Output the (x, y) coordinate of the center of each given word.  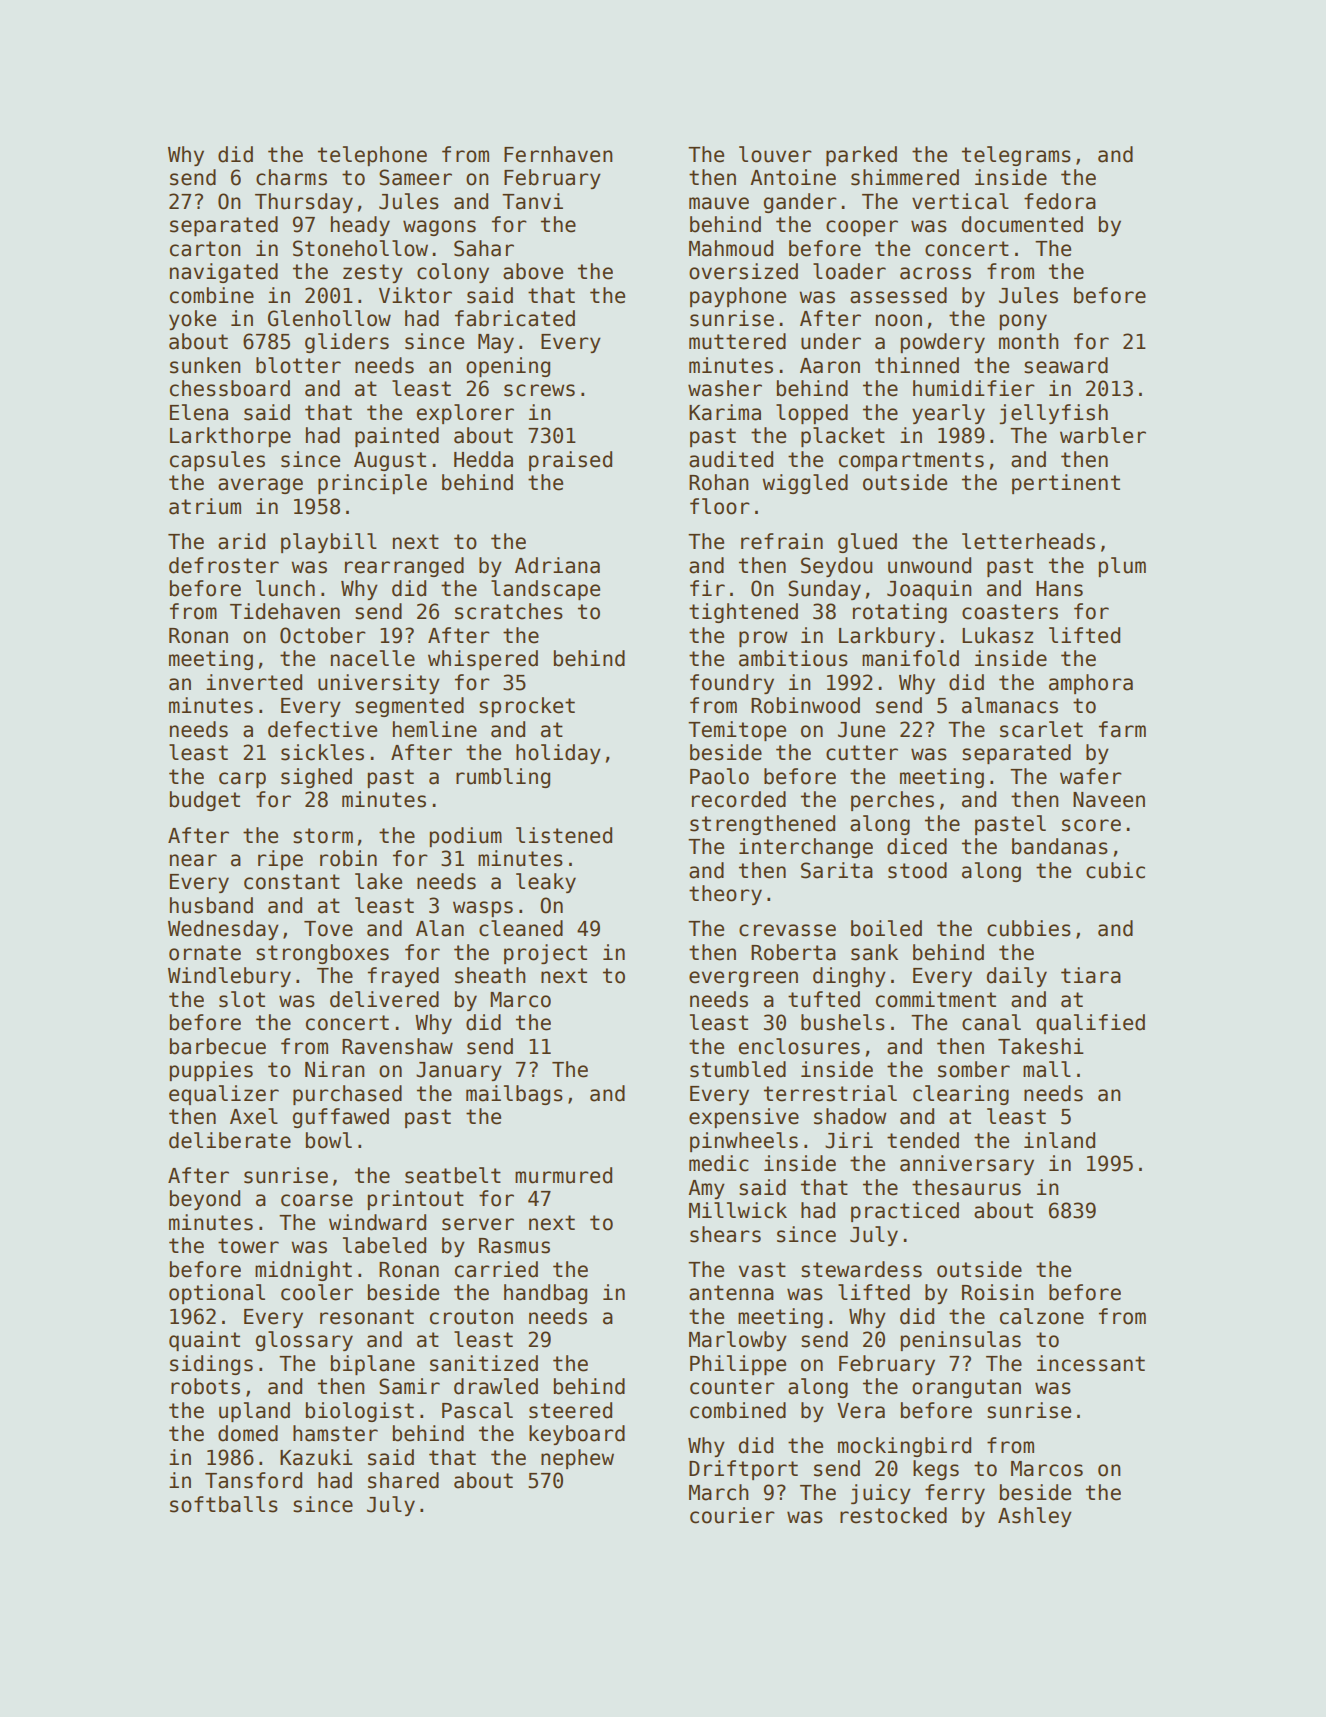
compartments (911, 461)
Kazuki (316, 1457)
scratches (509, 611)
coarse (317, 1200)
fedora (1060, 201)
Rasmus (514, 1246)
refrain (782, 541)
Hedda (483, 459)
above (533, 271)
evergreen (743, 979)
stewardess (861, 1269)
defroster (224, 565)
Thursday (304, 203)
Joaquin (929, 590)
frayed (403, 977)
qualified (1090, 1024)
